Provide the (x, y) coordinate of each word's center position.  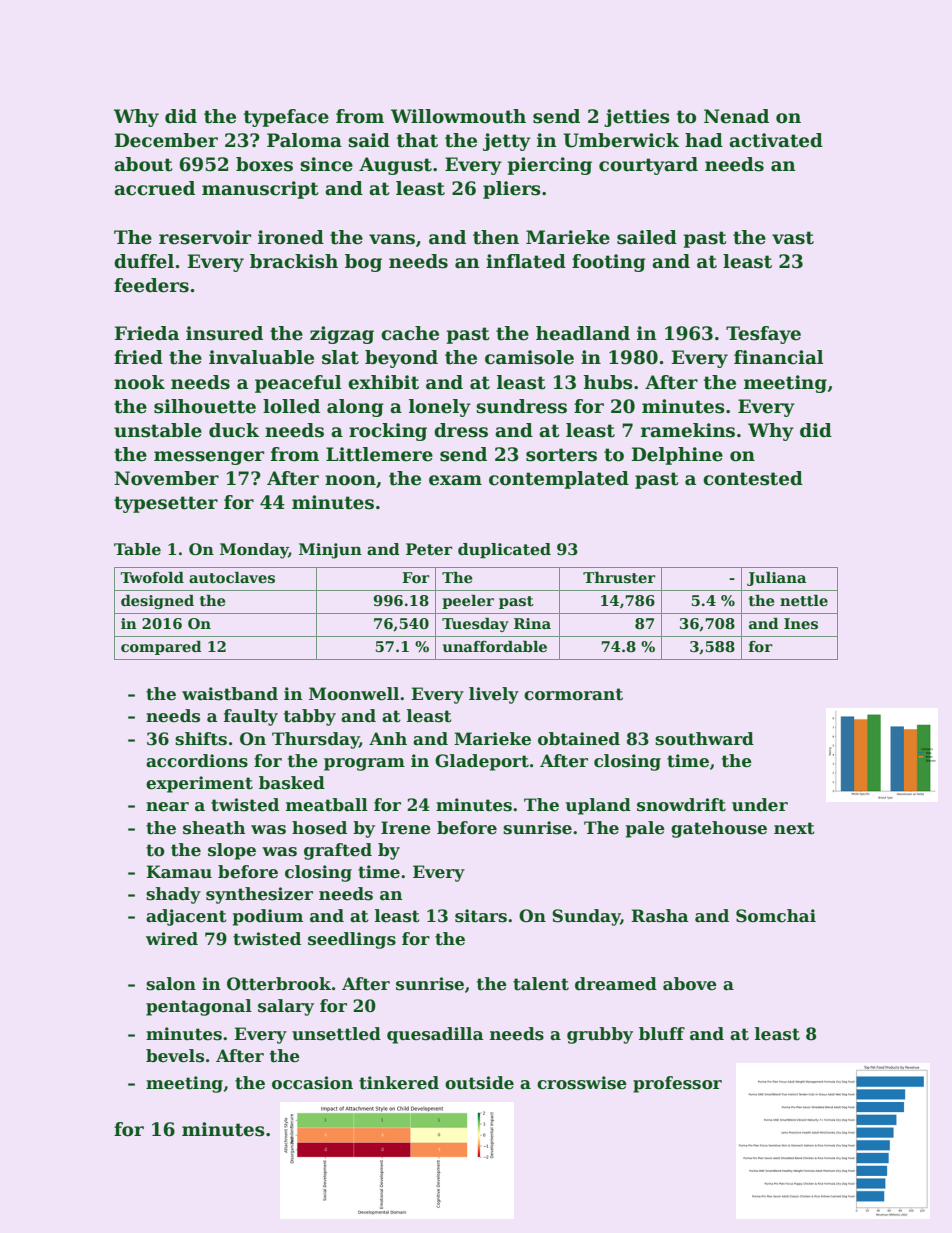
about (143, 164)
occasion (312, 1083)
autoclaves (232, 577)
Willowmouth (458, 116)
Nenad (736, 116)
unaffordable (495, 646)
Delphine (677, 456)
